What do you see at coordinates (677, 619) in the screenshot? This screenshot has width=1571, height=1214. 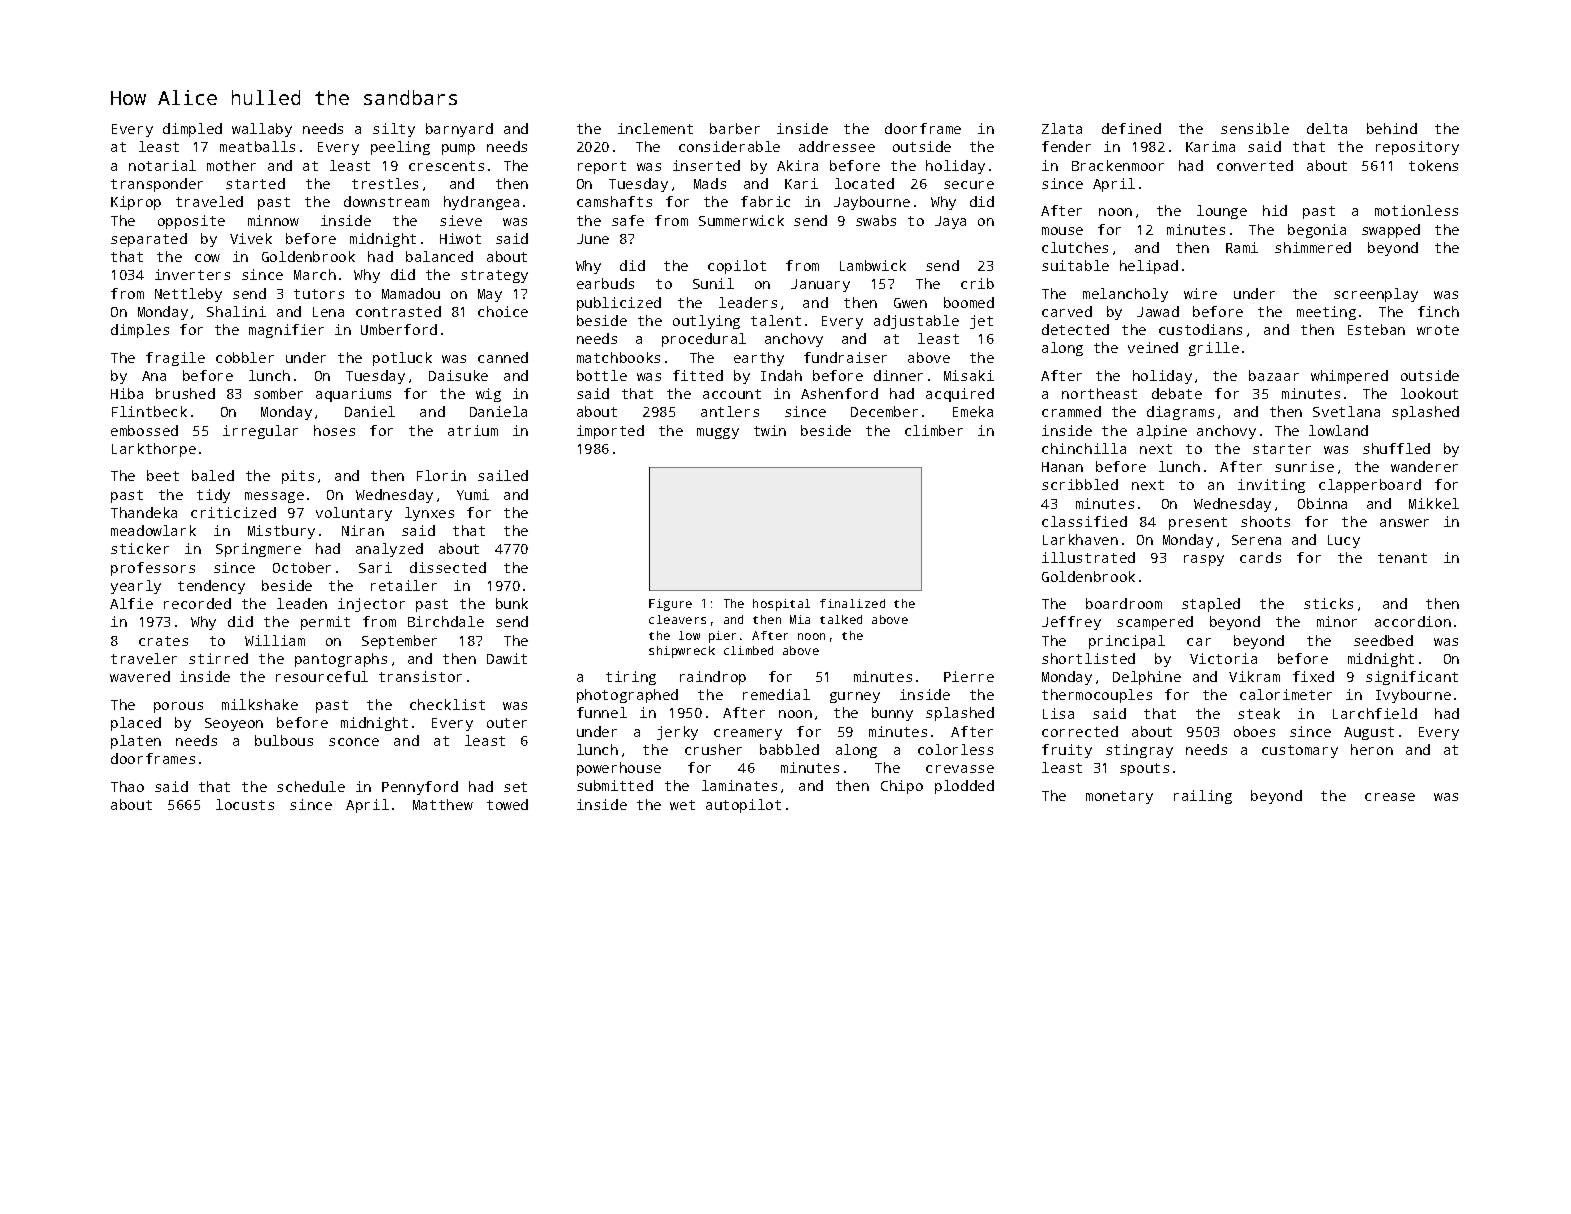 I see `cleavers` at bounding box center [677, 619].
